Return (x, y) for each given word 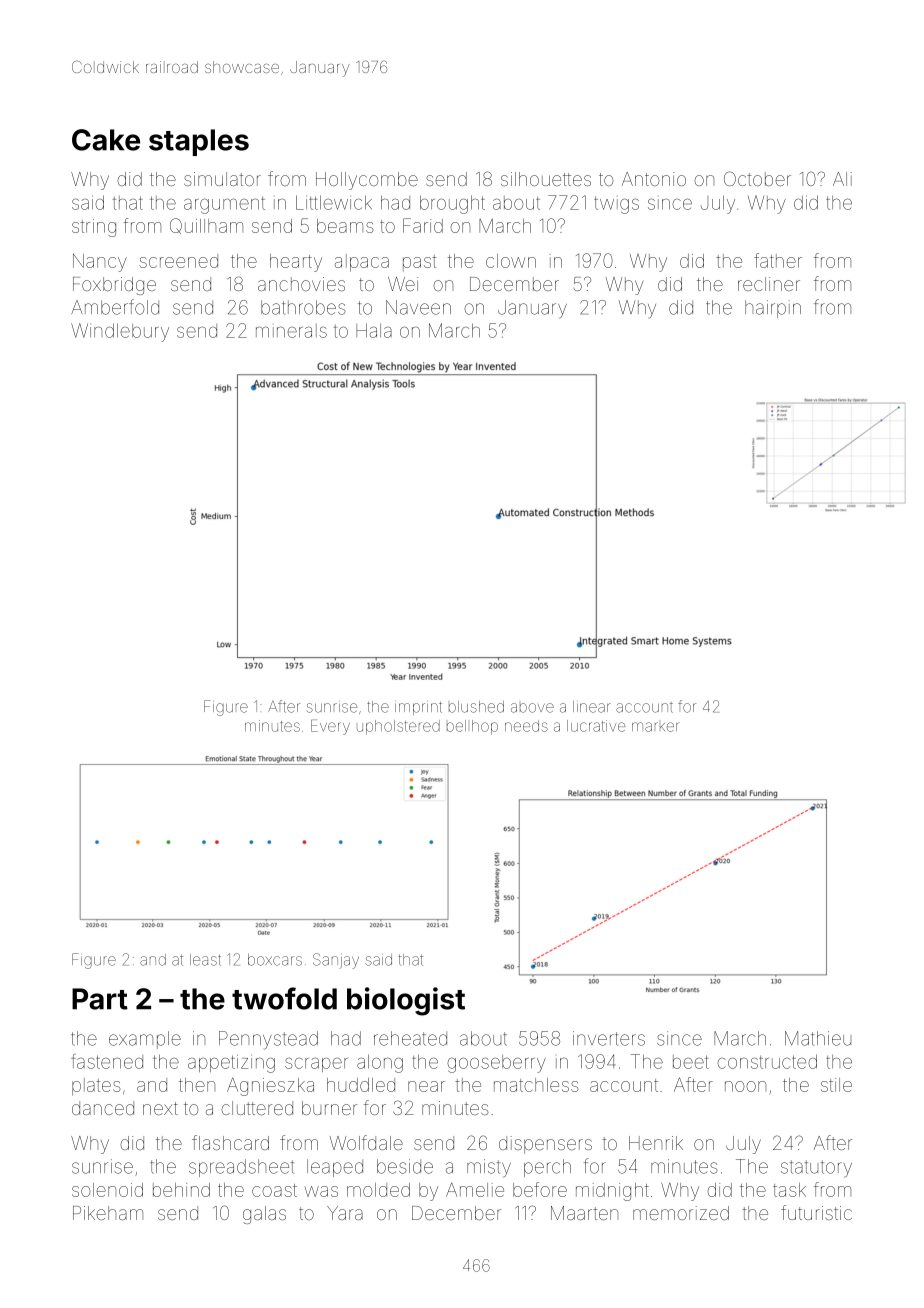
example (145, 1040)
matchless (536, 1085)
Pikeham (108, 1213)
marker (656, 727)
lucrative (596, 726)
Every (330, 727)
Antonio (654, 179)
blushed (476, 707)
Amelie (475, 1189)
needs (526, 726)
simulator (222, 179)
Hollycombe (367, 181)
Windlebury (120, 332)
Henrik (656, 1143)
